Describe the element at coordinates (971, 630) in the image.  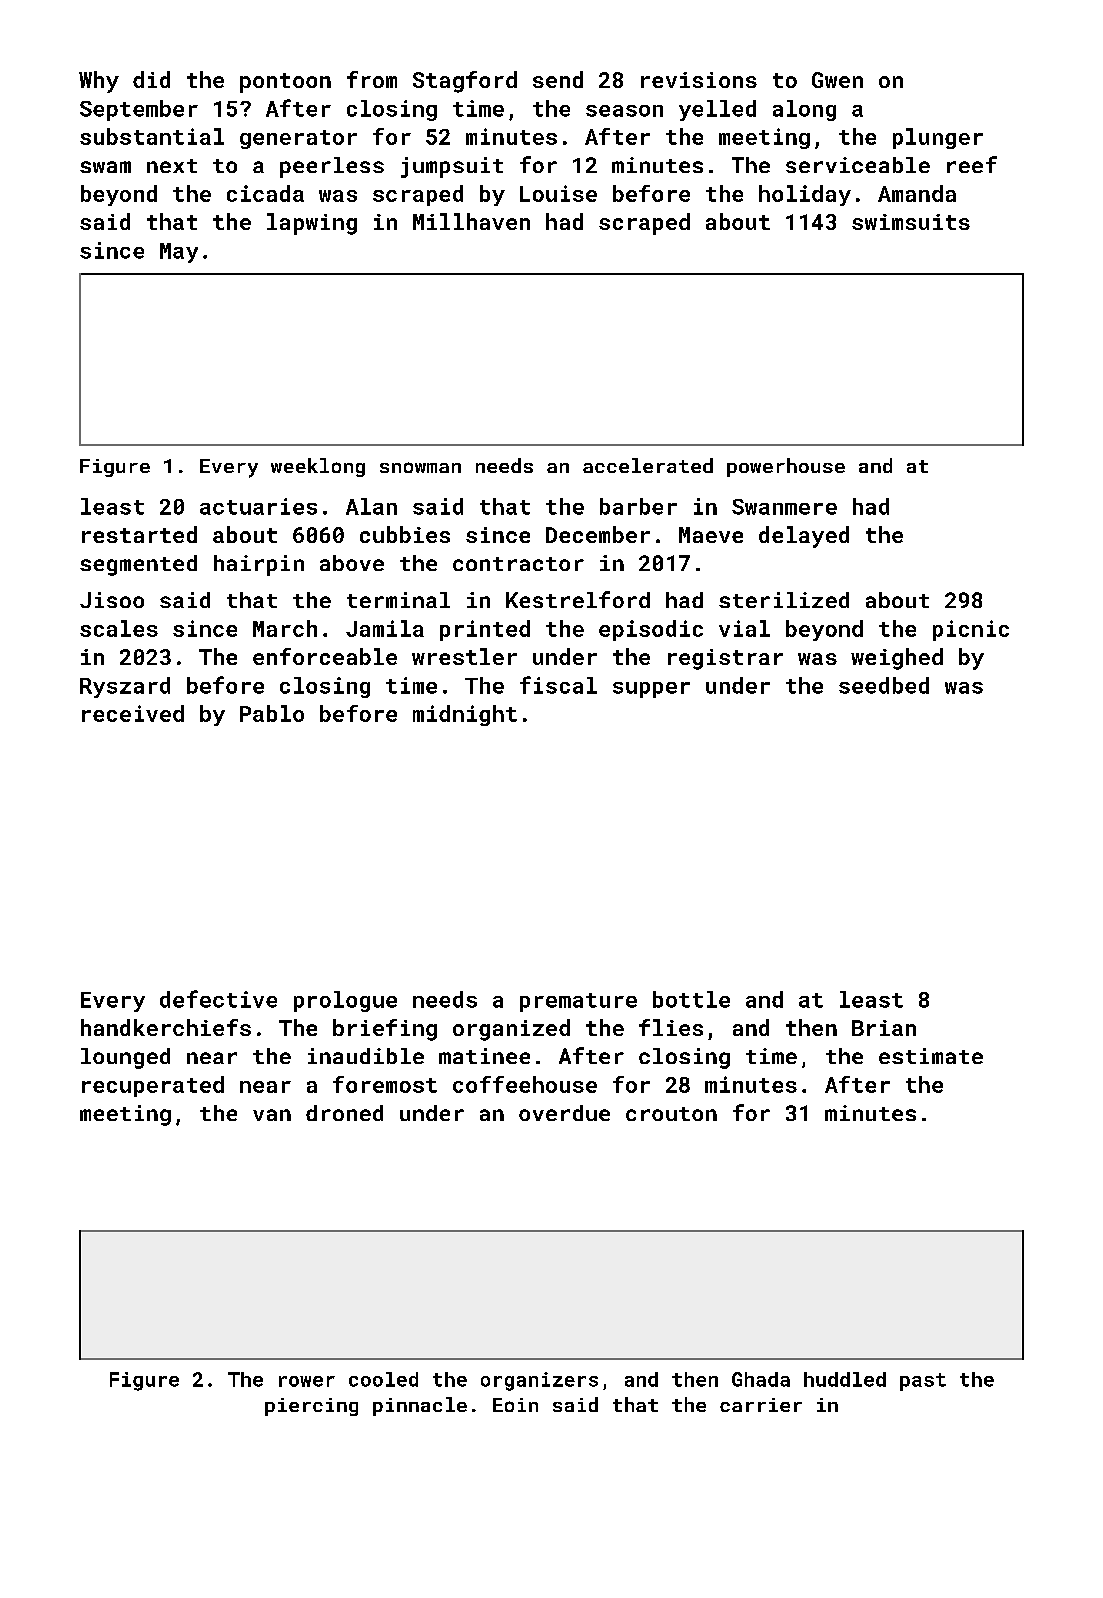
I see `picnic` at that location.
